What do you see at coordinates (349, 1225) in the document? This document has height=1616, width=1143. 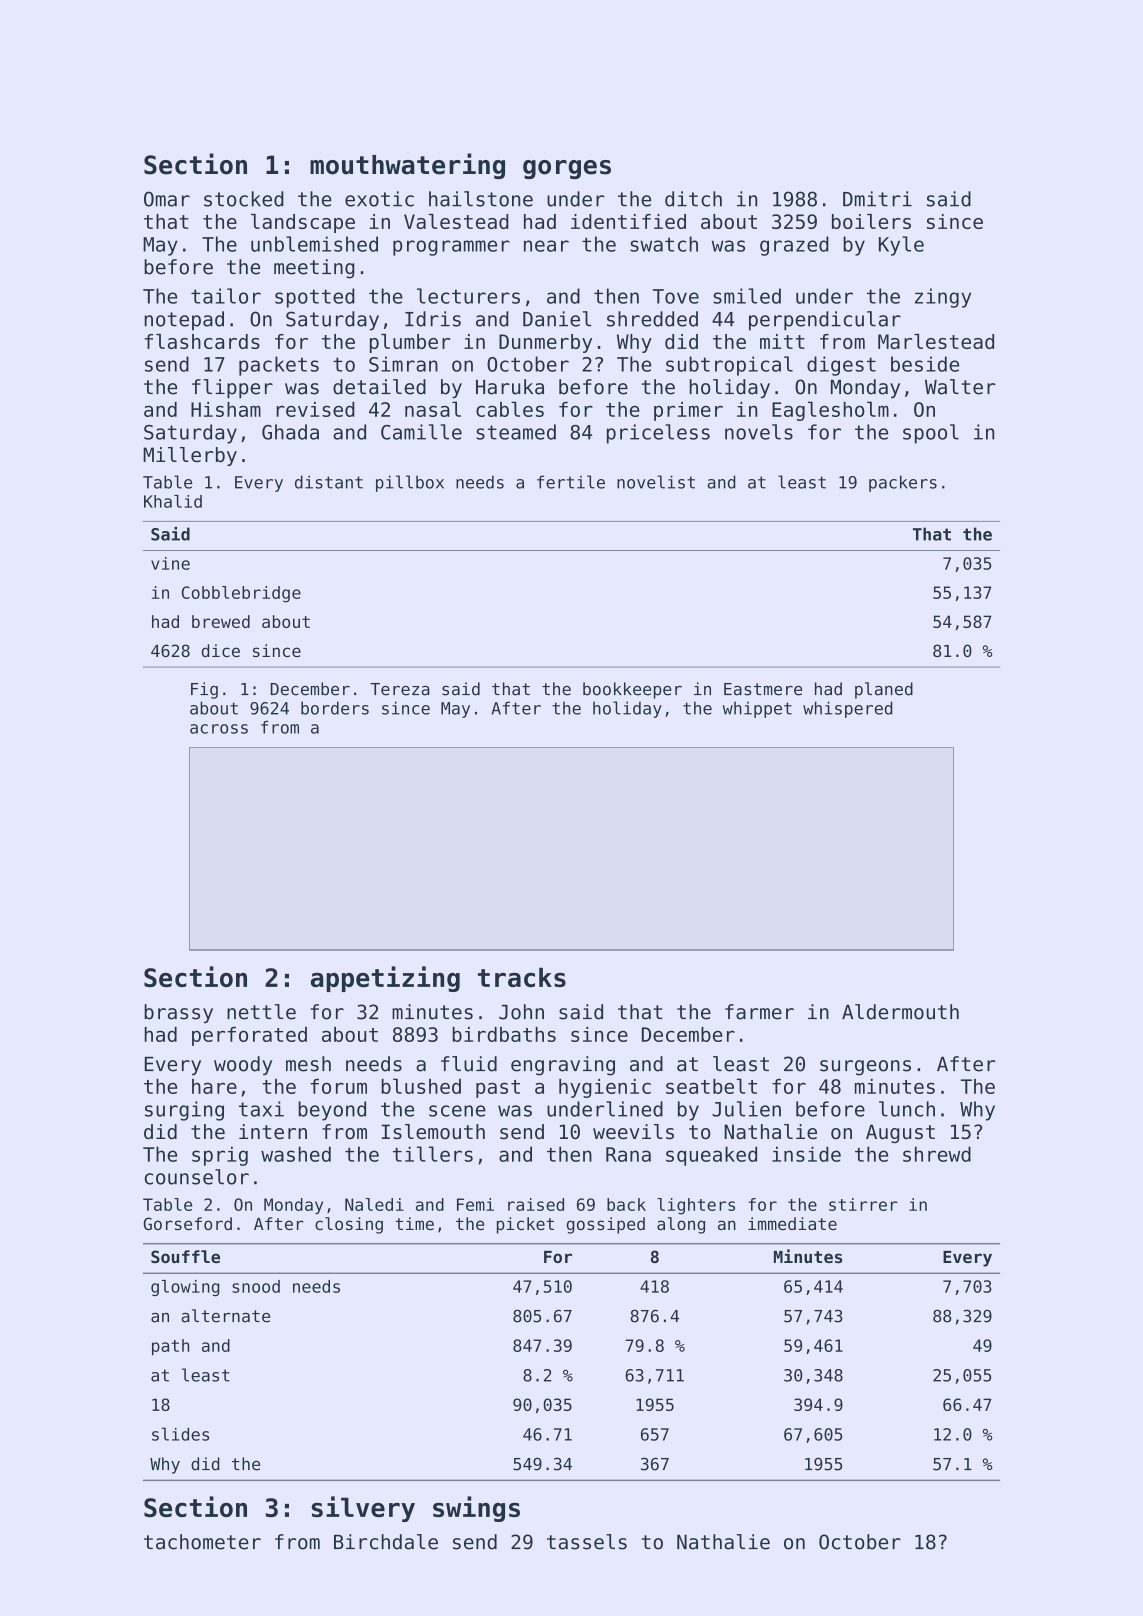 I see `closing` at bounding box center [349, 1225].
